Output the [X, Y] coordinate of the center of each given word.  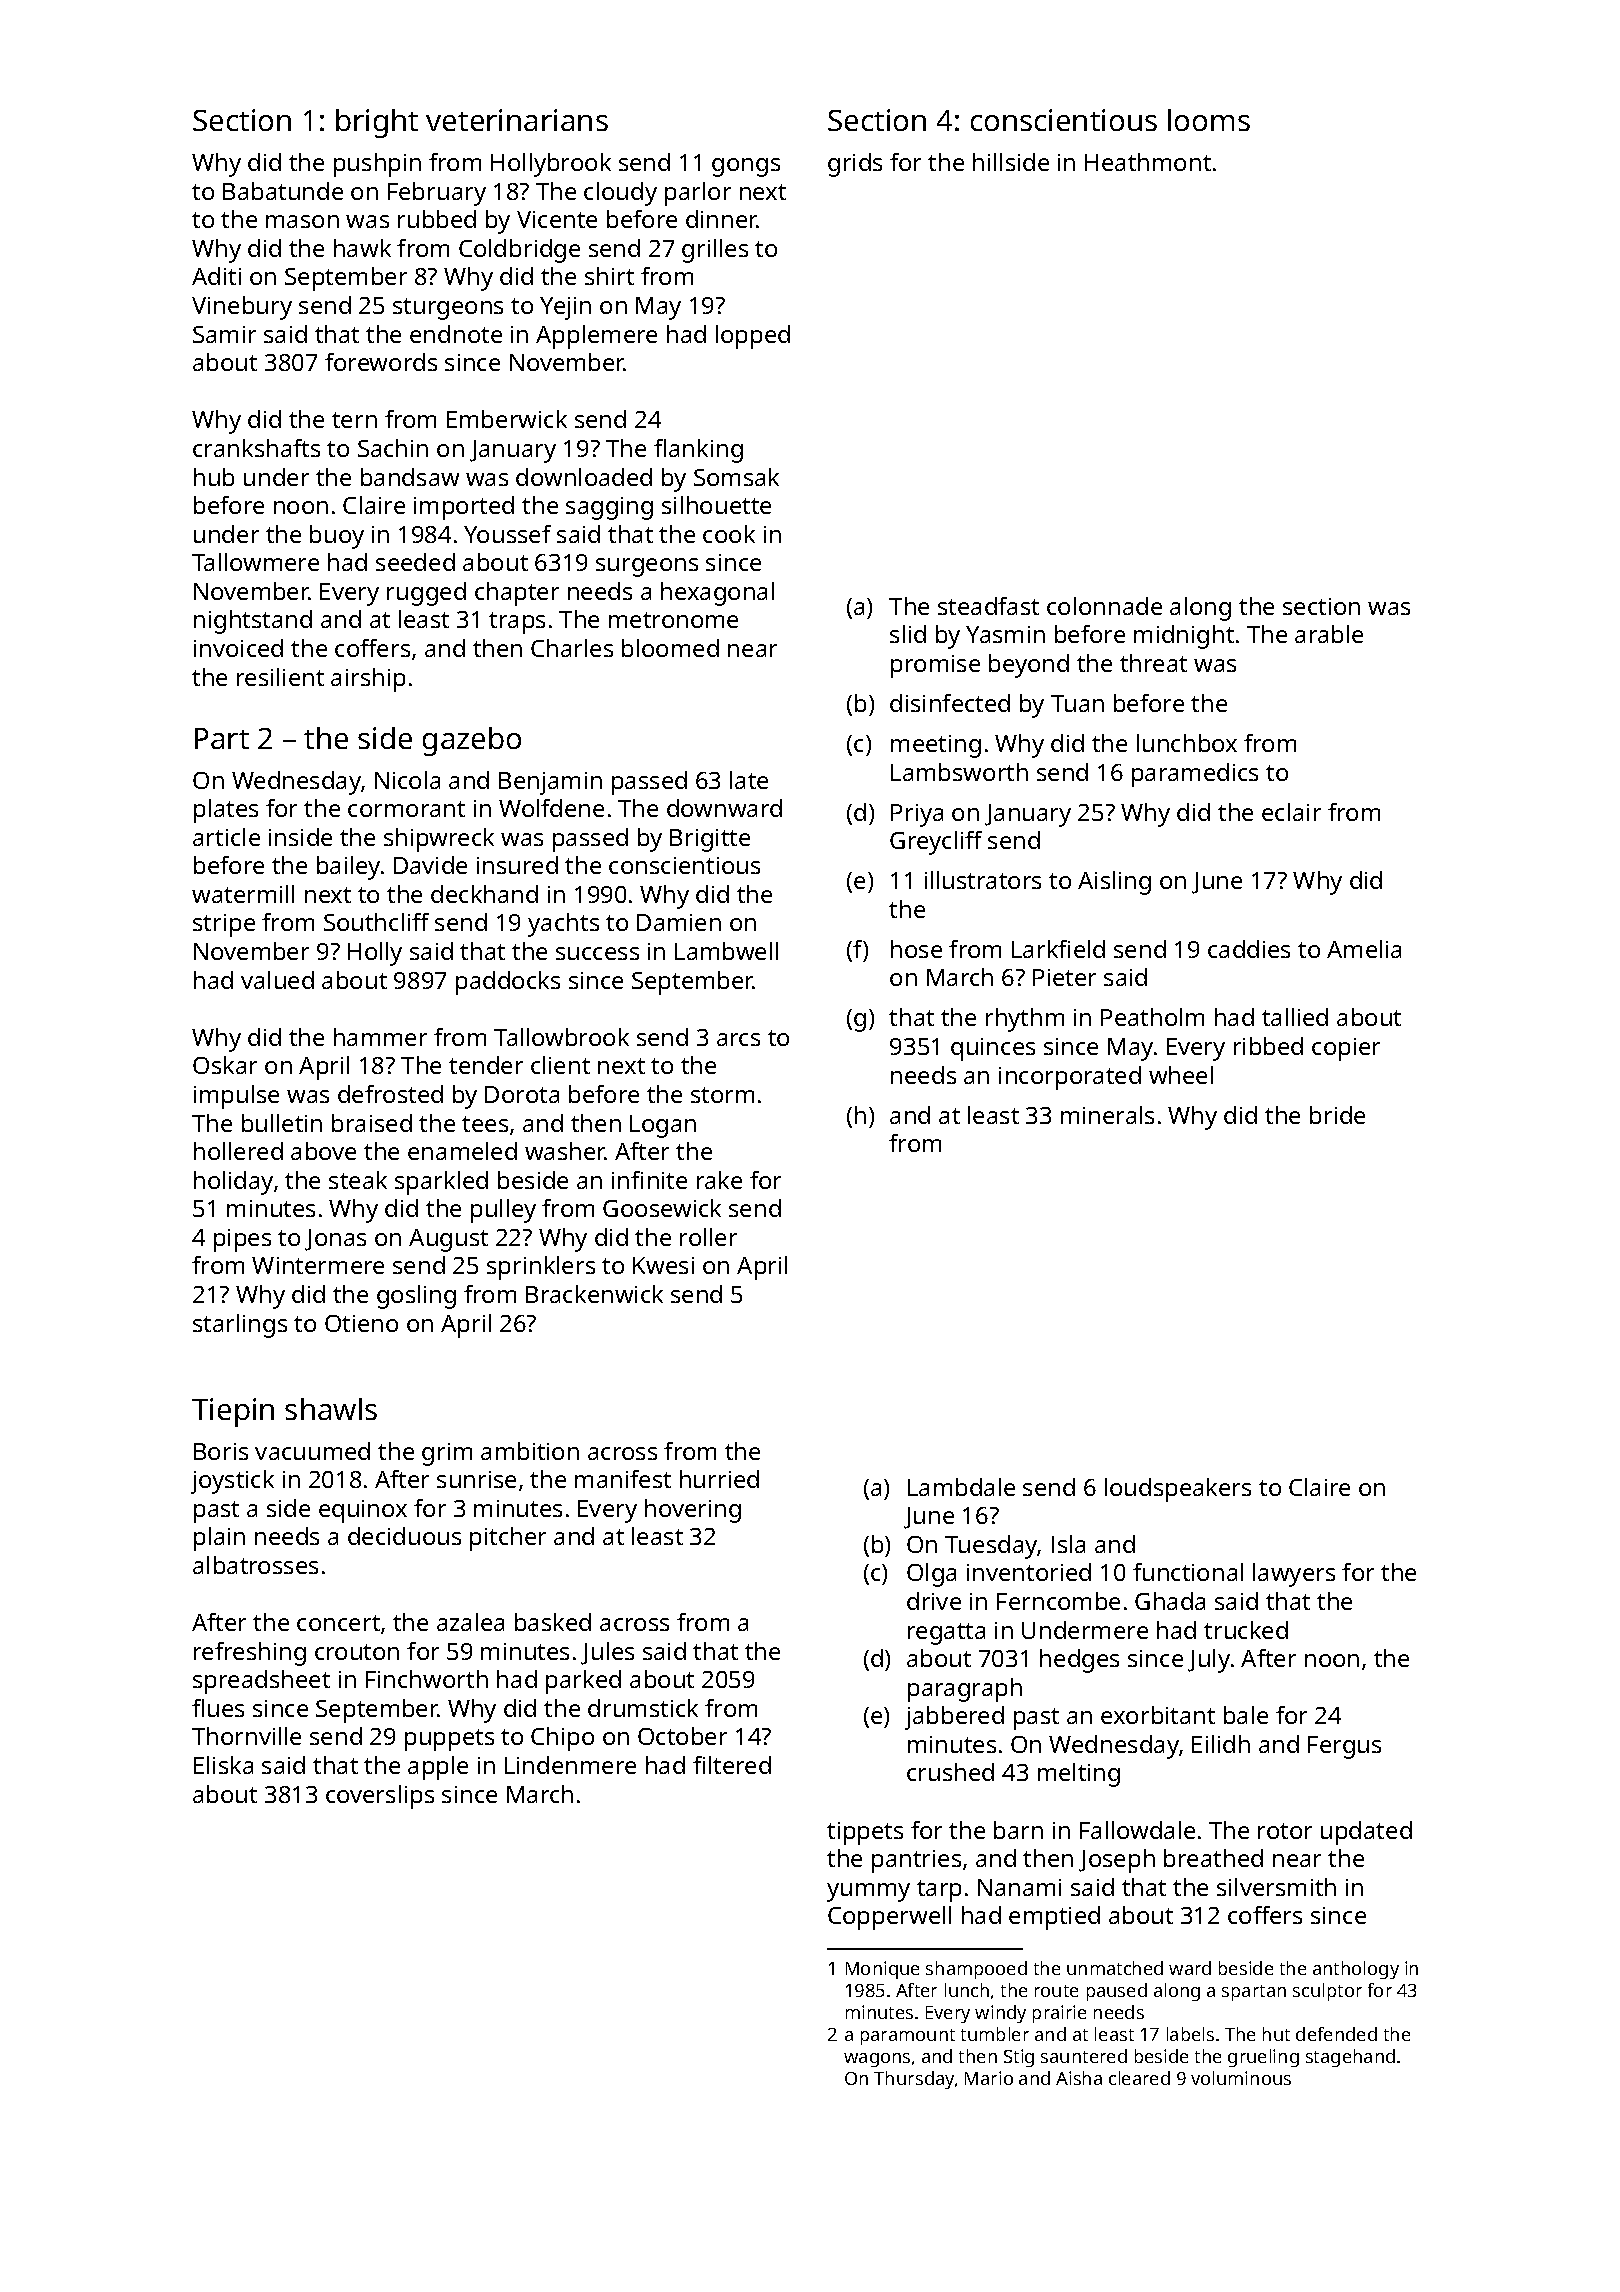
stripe [224, 925]
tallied [1295, 1017]
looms [1209, 120]
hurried [719, 1479]
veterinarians [517, 120]
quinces [993, 1049]
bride [1337, 1115]
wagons [877, 2060]
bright [377, 123]
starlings [240, 1326]
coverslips [380, 1797]
